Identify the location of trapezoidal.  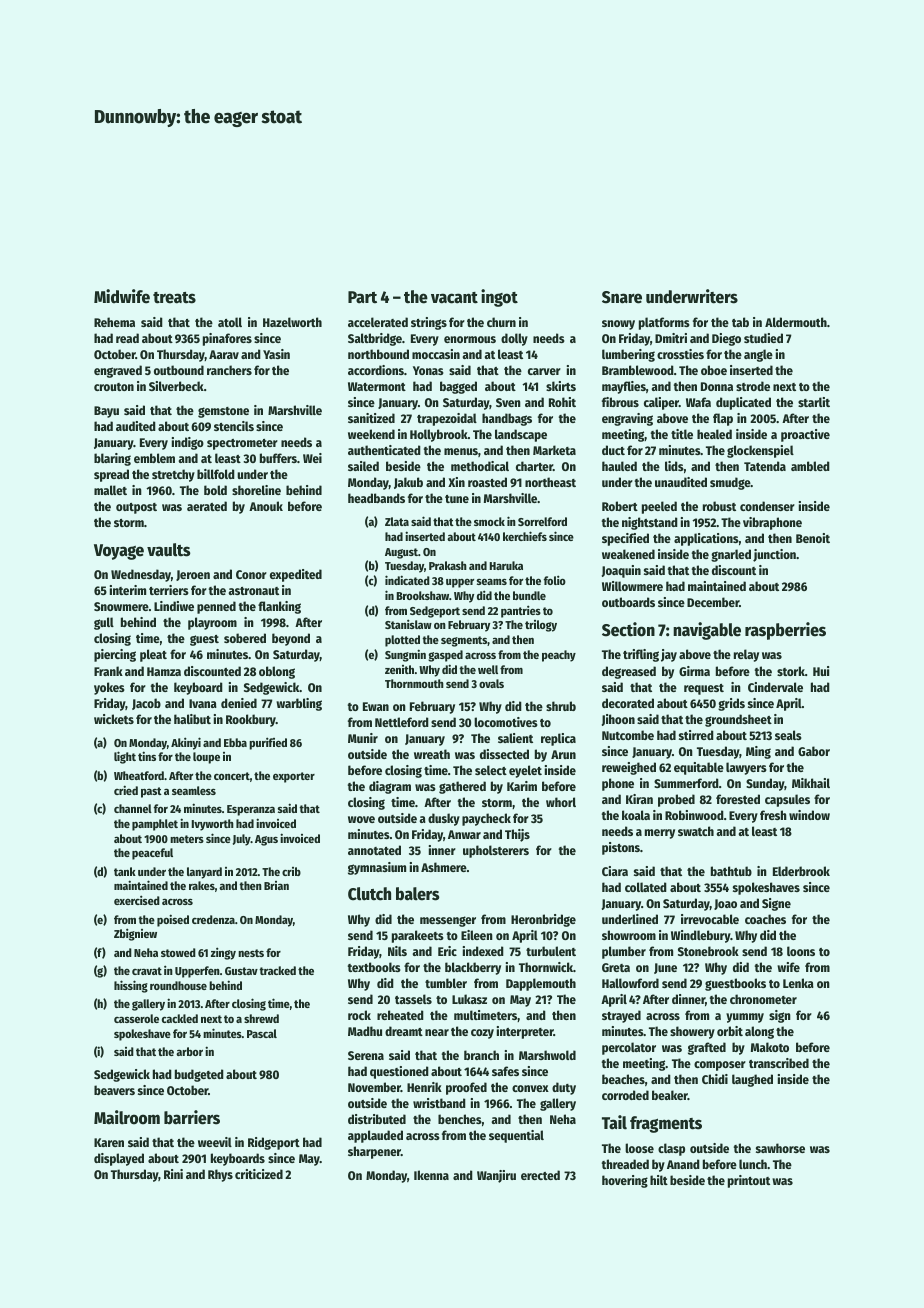
(447, 419).
